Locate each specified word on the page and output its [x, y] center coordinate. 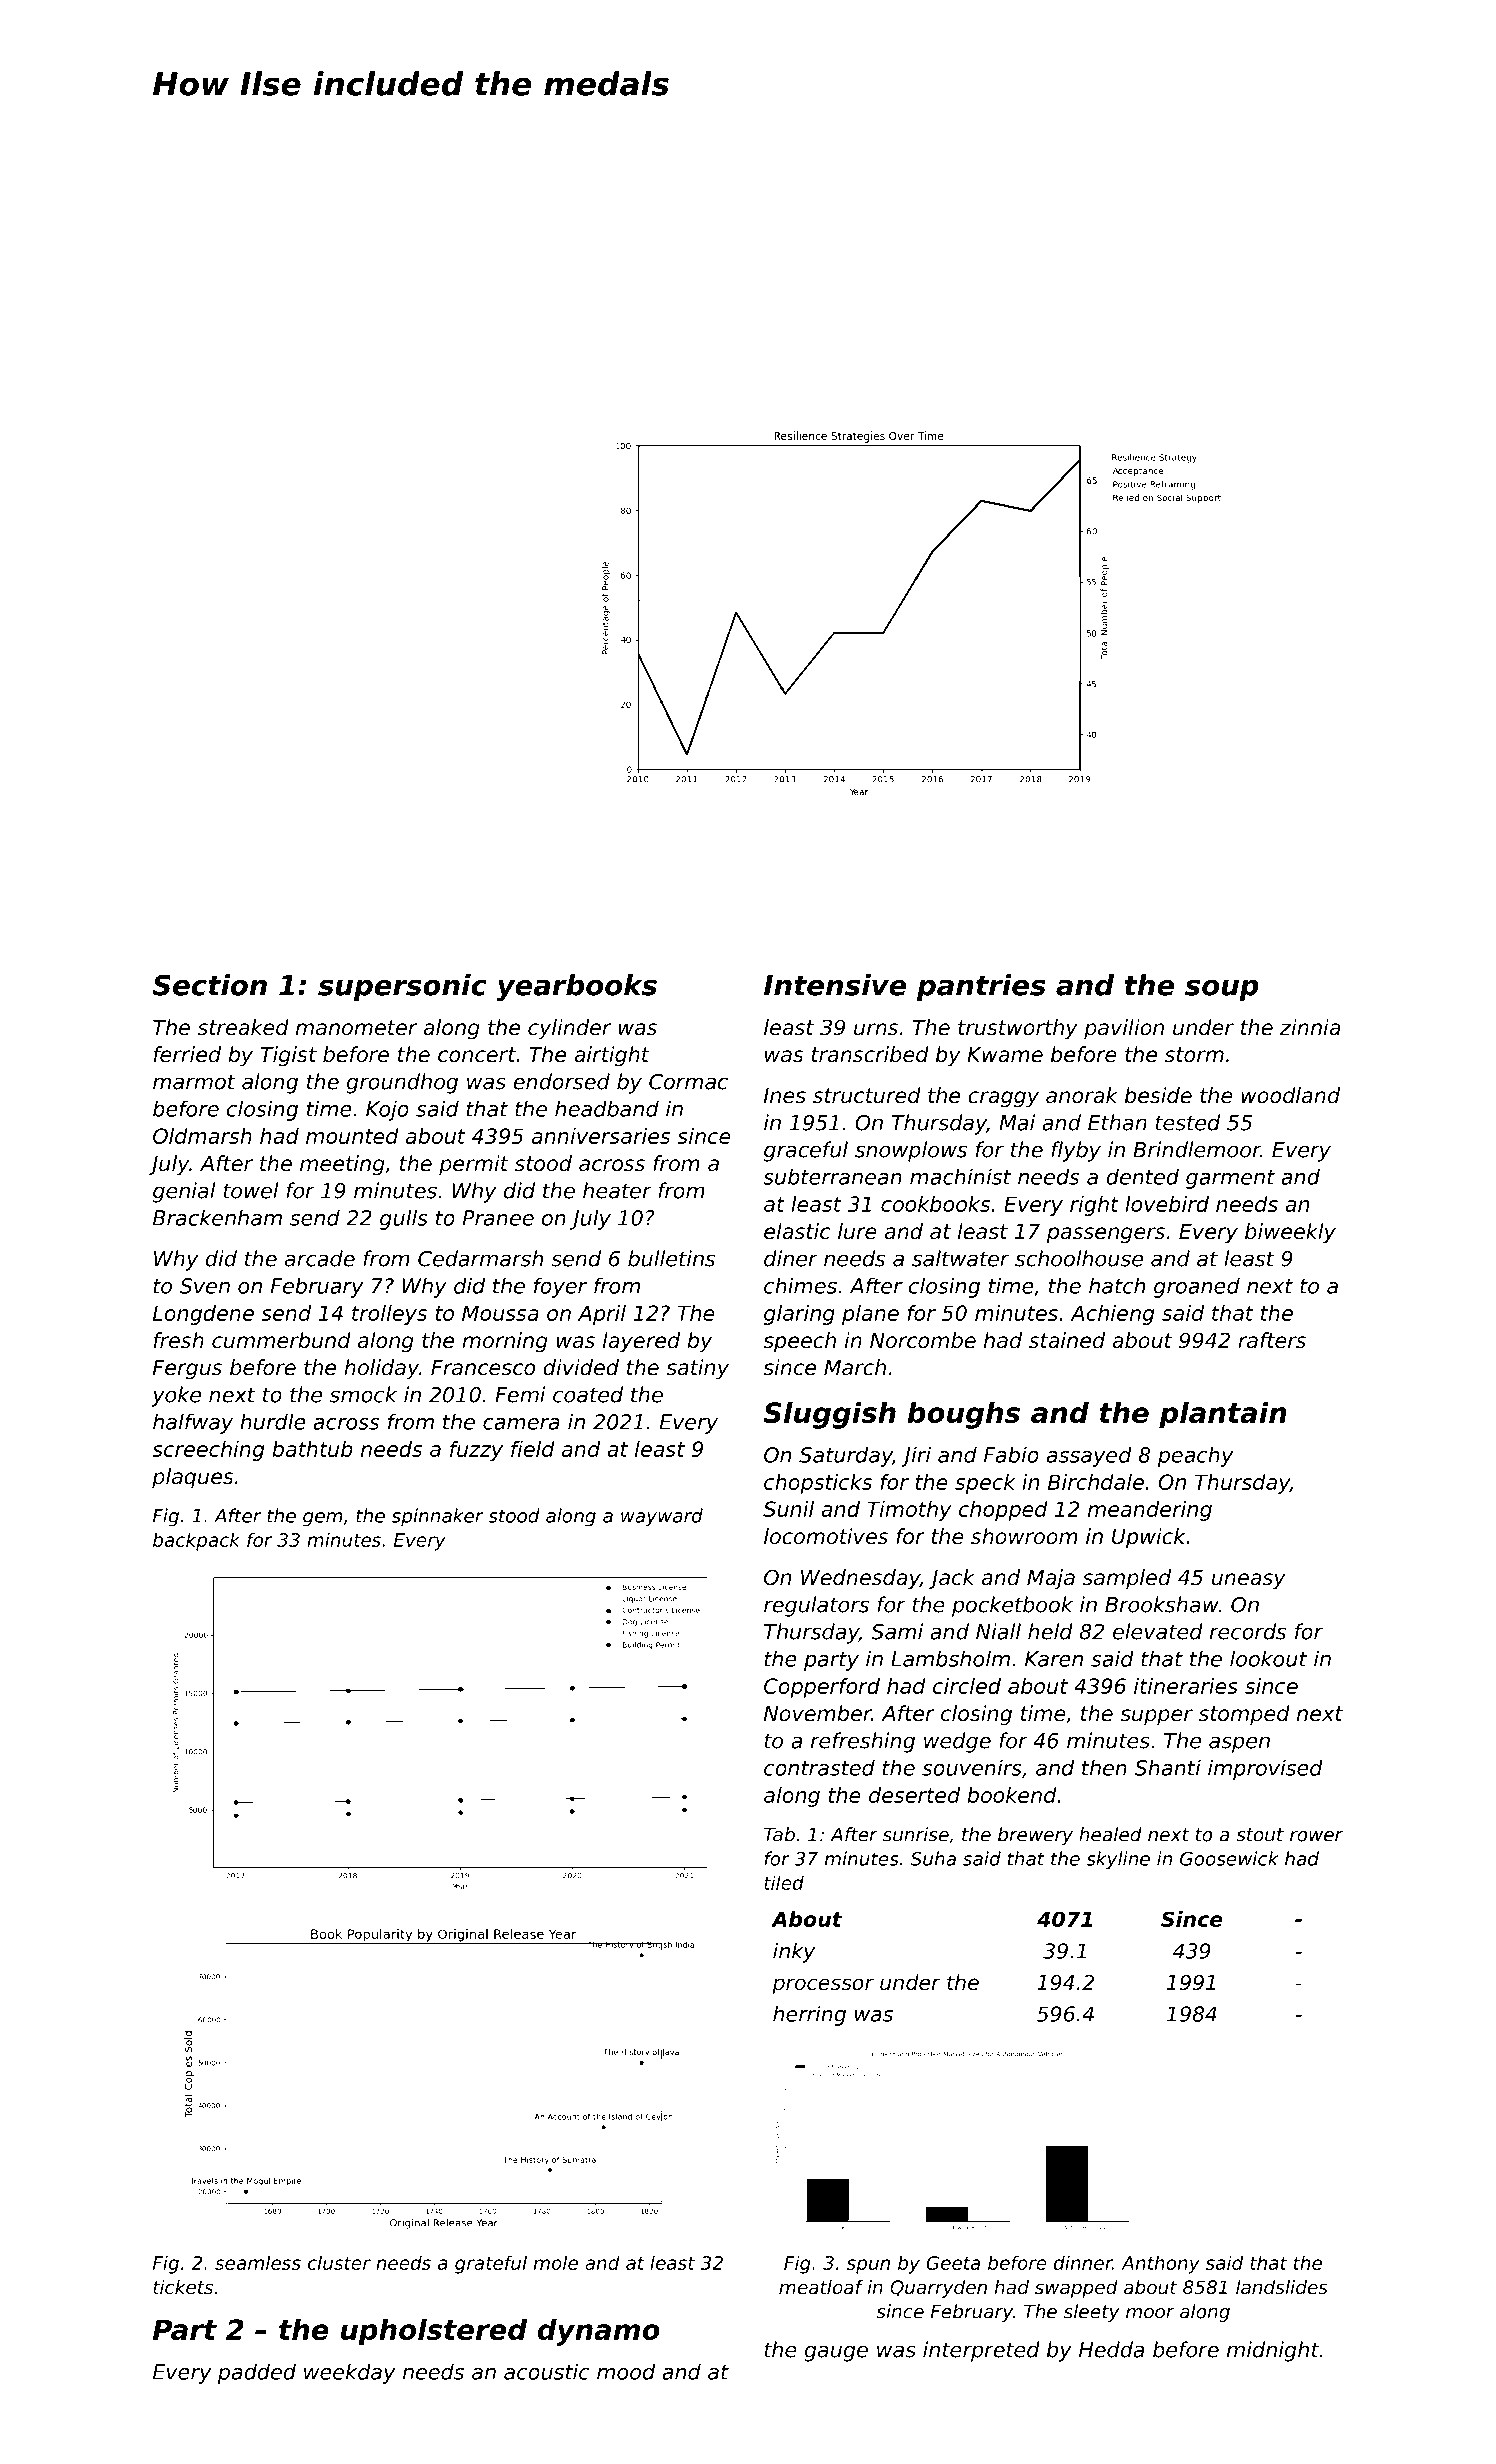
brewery [1035, 1836]
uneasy [1249, 1581]
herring [809, 2016]
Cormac [688, 1082]
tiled [784, 1882]
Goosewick [1229, 1858]
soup [1222, 990]
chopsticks [818, 1484]
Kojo [387, 1110]
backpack [196, 1541]
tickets [183, 2287]
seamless [258, 2262]
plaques [193, 1478]
